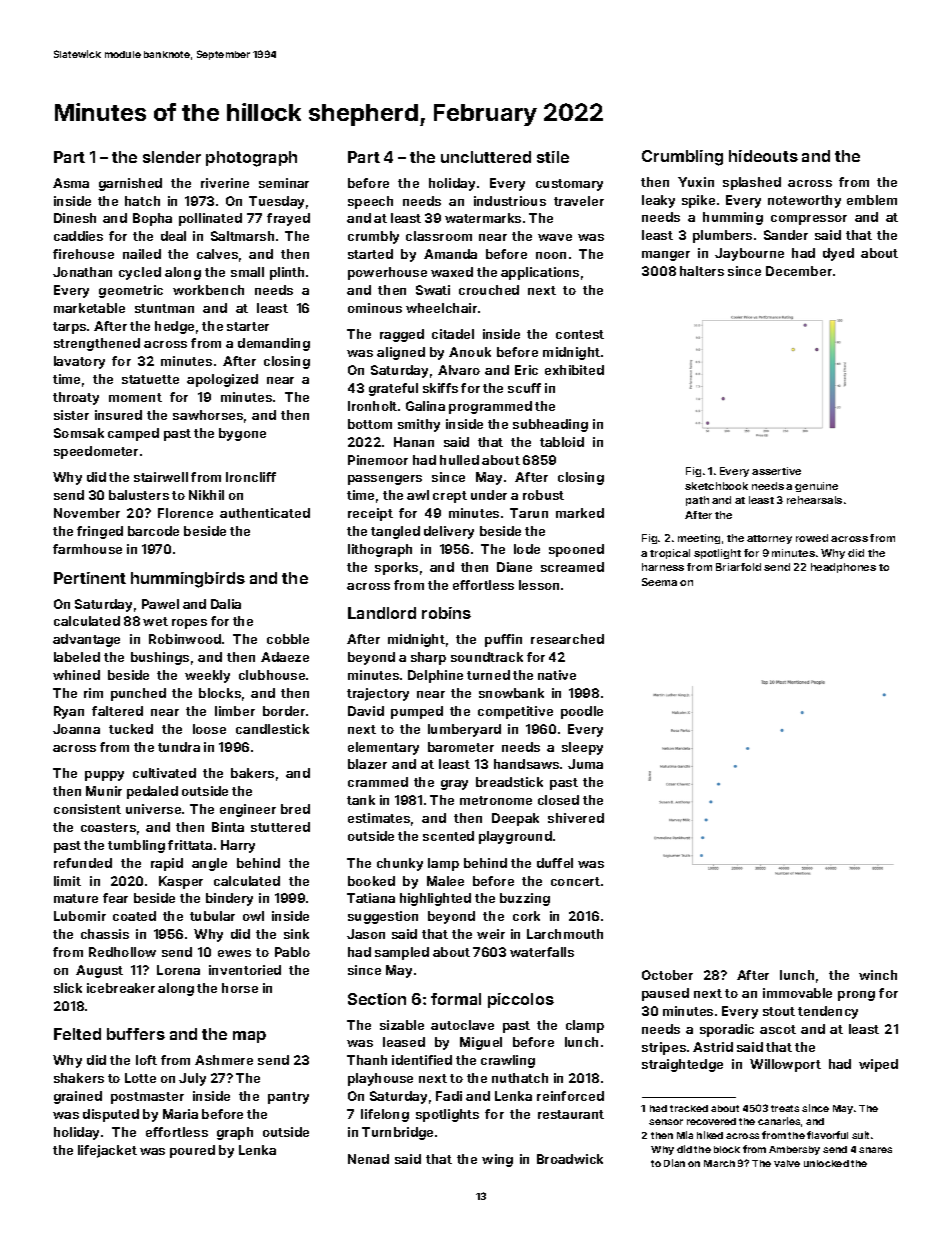 The width and height of the page is (952, 1233). I want to click on loft, so click(146, 1060).
